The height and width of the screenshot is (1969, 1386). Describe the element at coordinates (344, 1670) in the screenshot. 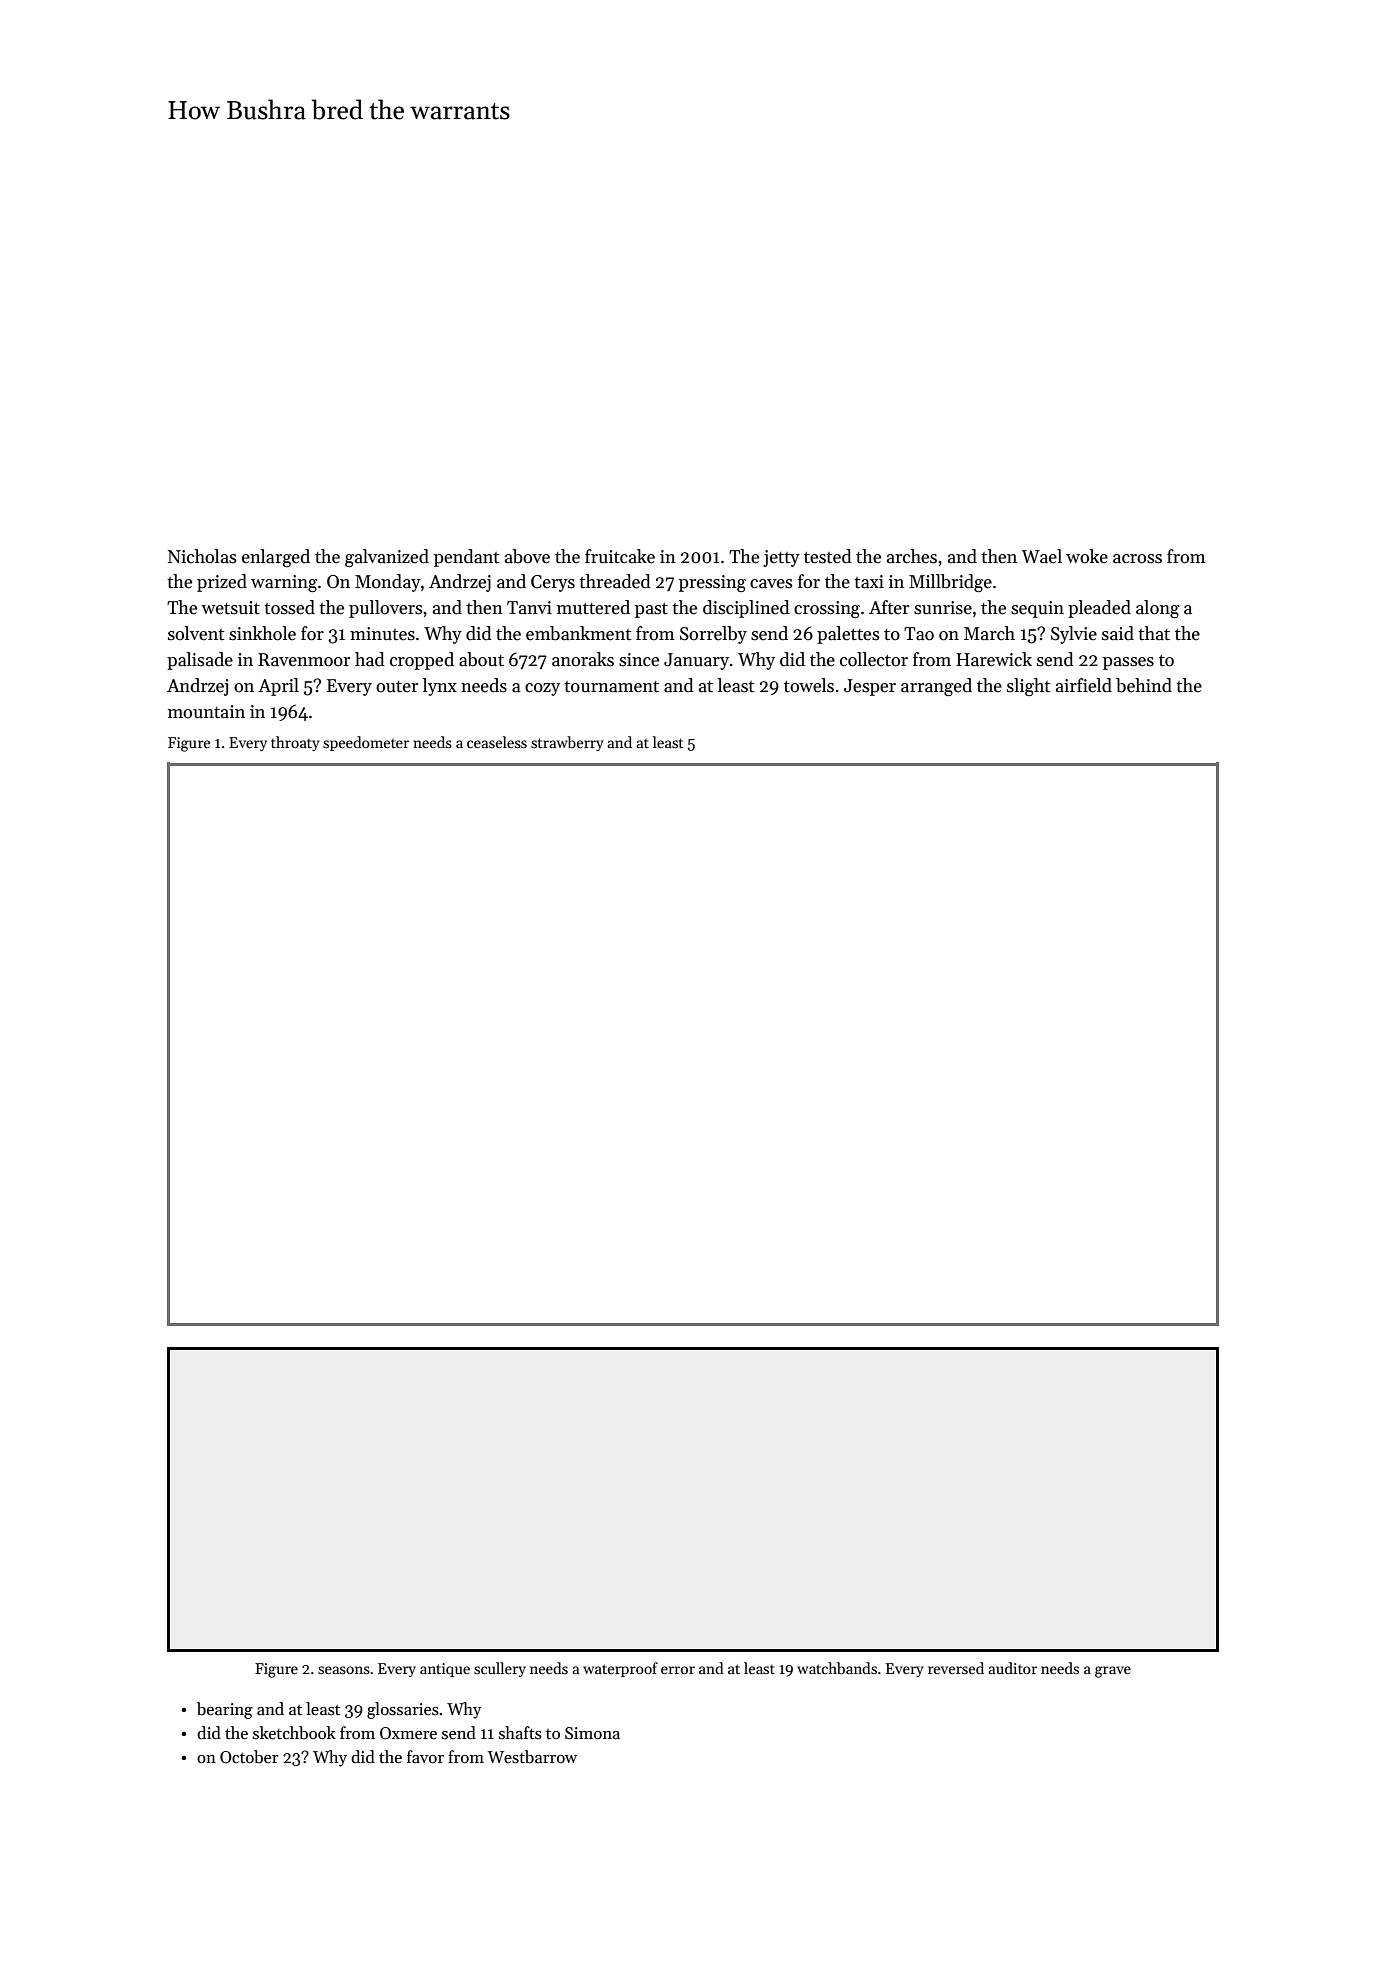

I see `seasons` at that location.
